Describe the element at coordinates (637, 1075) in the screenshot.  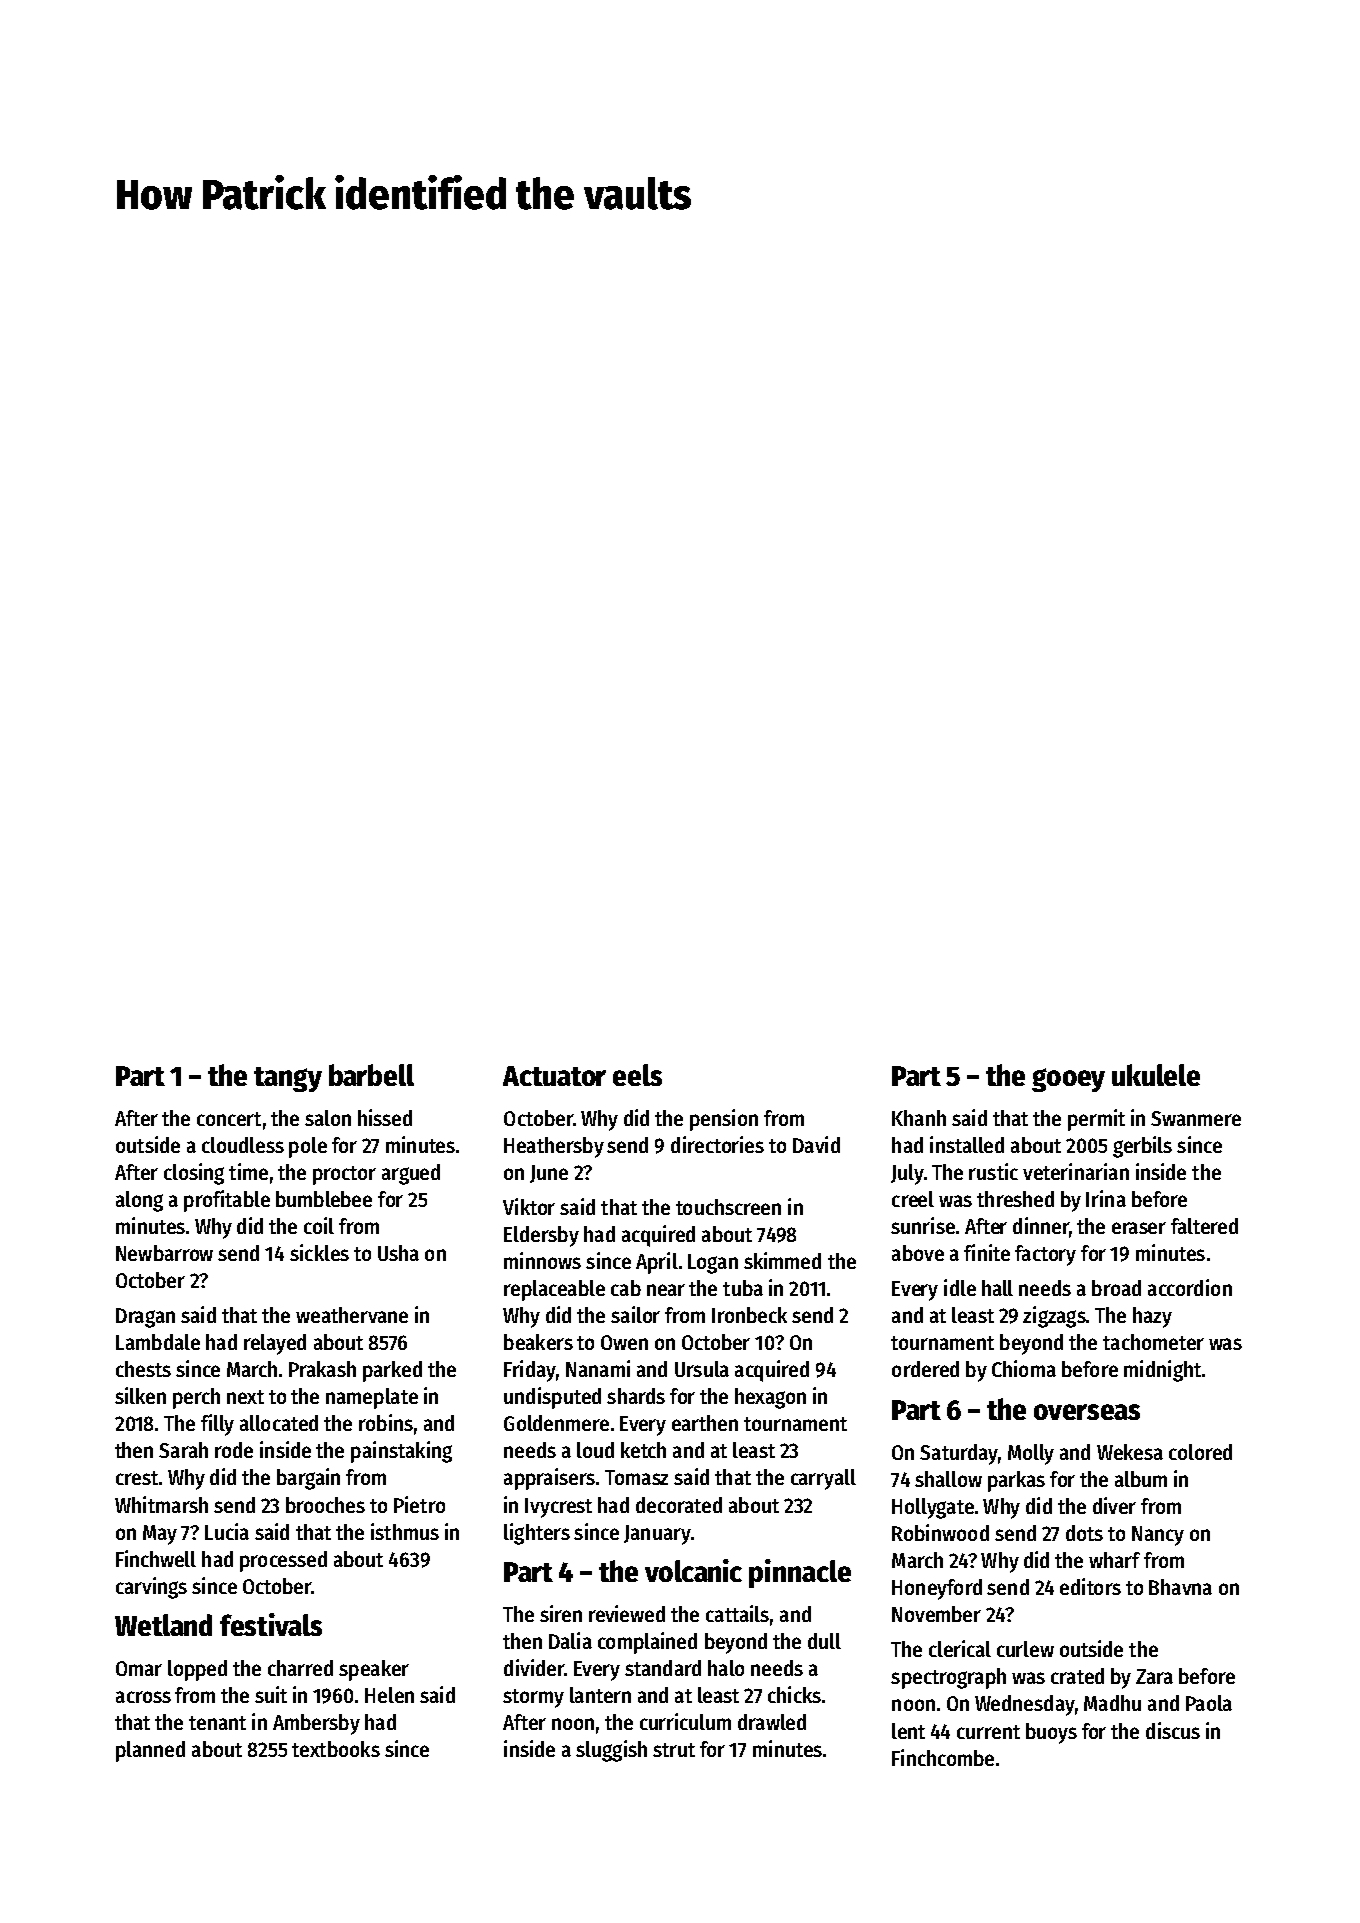
I see `eels` at that location.
